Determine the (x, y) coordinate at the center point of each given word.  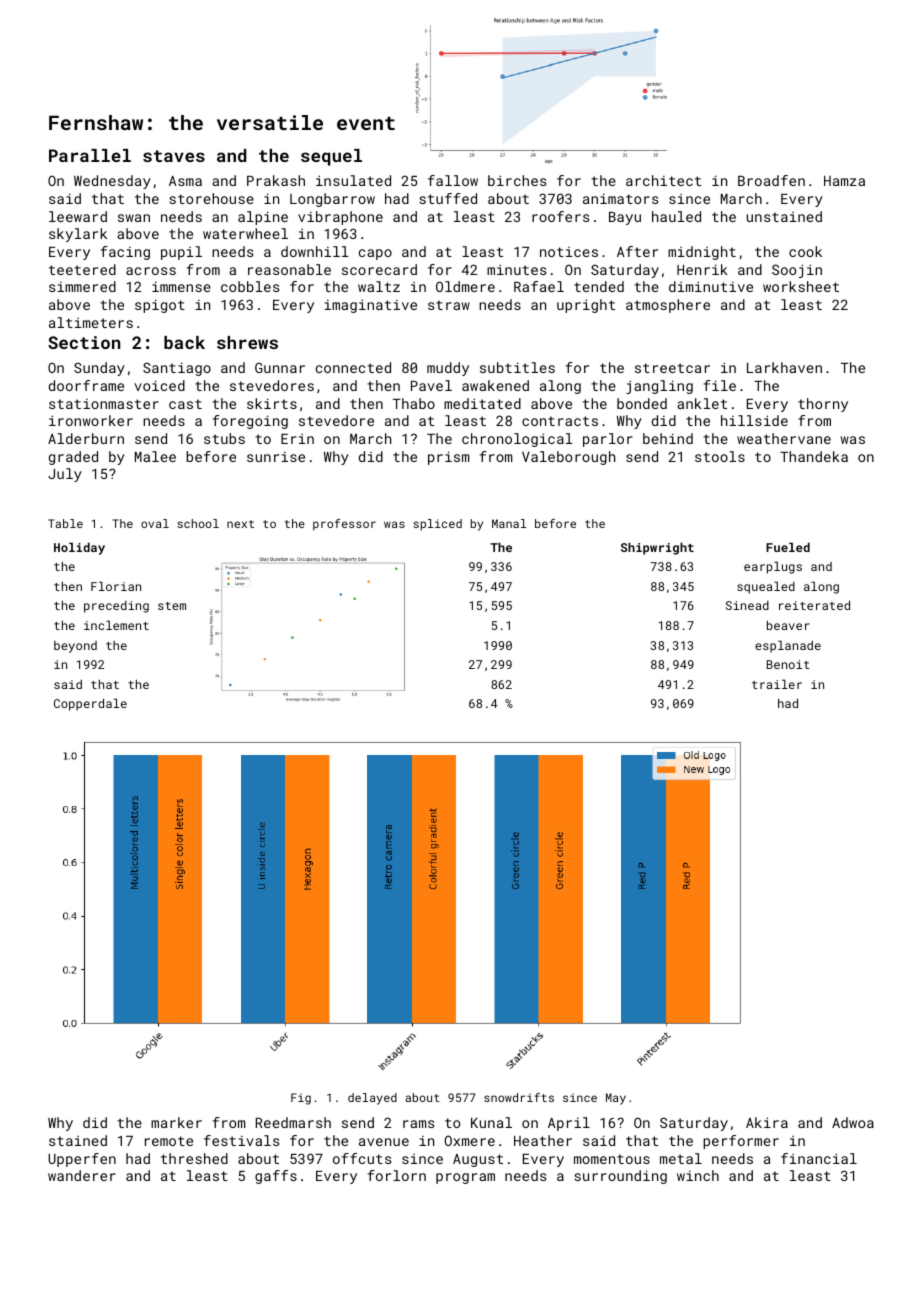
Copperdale (90, 704)
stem (172, 606)
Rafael (539, 286)
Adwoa (853, 1122)
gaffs (276, 1177)
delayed (372, 1099)
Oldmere (465, 286)
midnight (702, 253)
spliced (437, 525)
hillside (754, 420)
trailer (777, 684)
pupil (181, 253)
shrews (247, 342)
